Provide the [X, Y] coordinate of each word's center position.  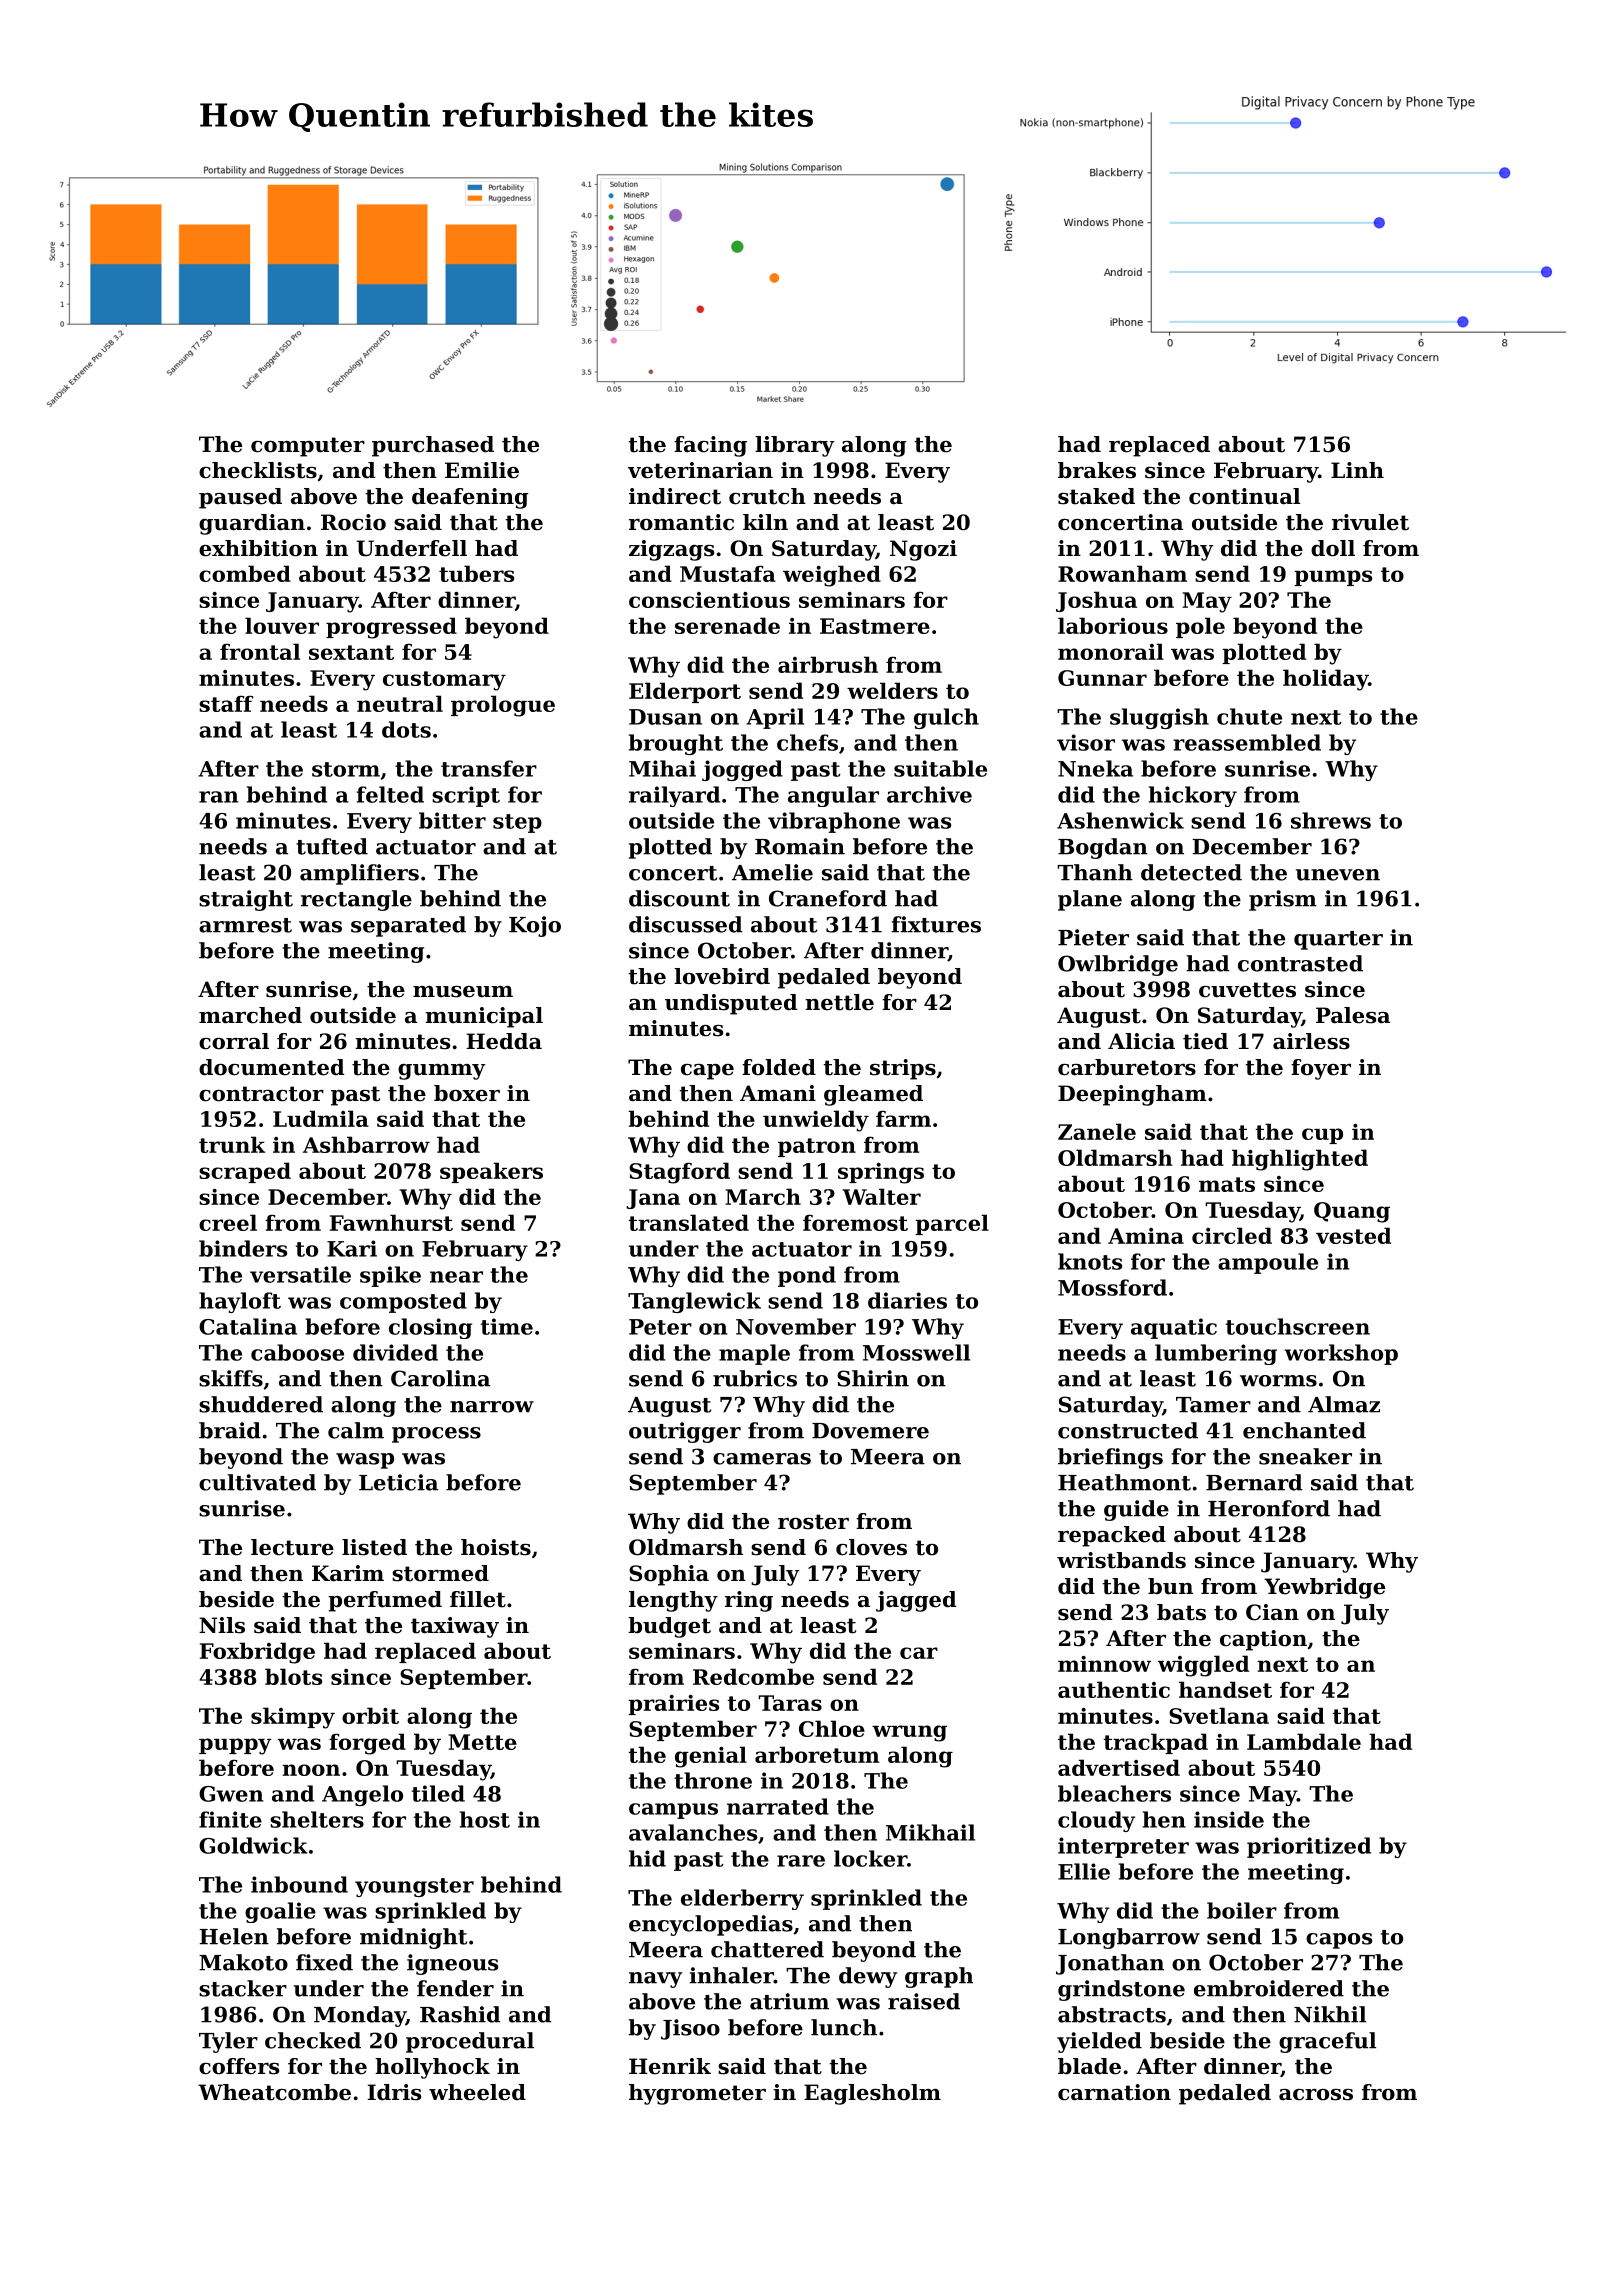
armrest [245, 925]
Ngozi [923, 550]
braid [230, 1430]
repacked [1112, 1536]
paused [240, 498]
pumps [1333, 578]
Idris [394, 2092]
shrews [1331, 820]
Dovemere [870, 1431]
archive [929, 794]
